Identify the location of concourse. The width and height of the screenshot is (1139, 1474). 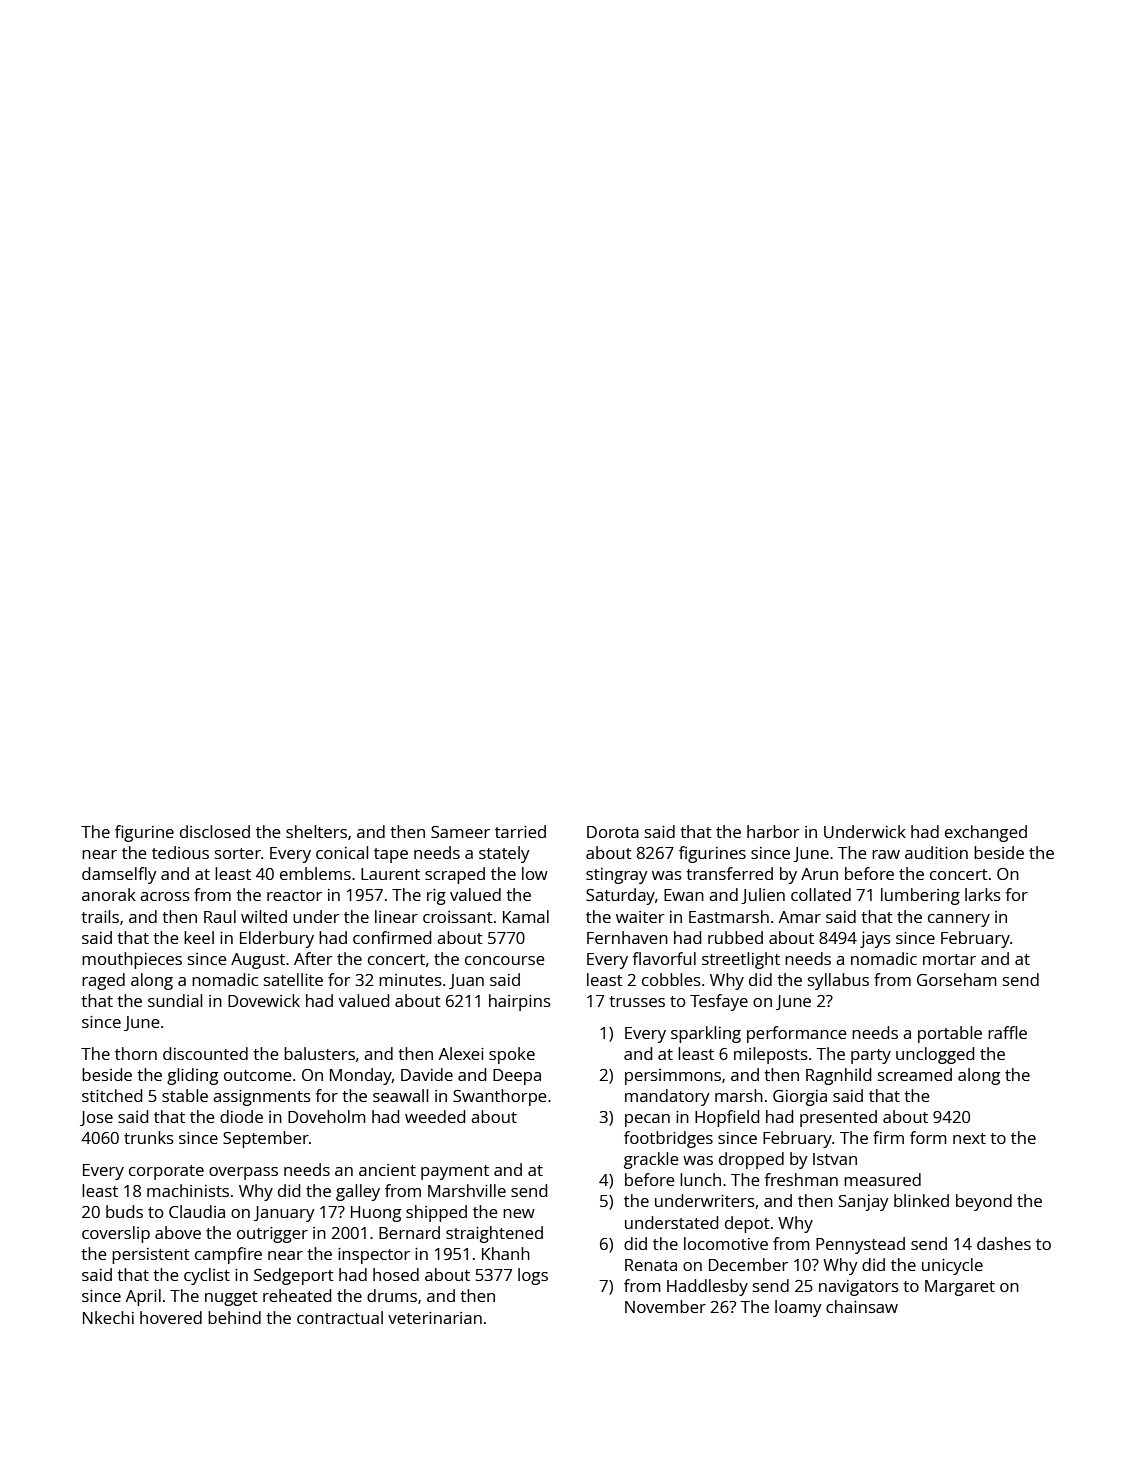
(505, 960).
